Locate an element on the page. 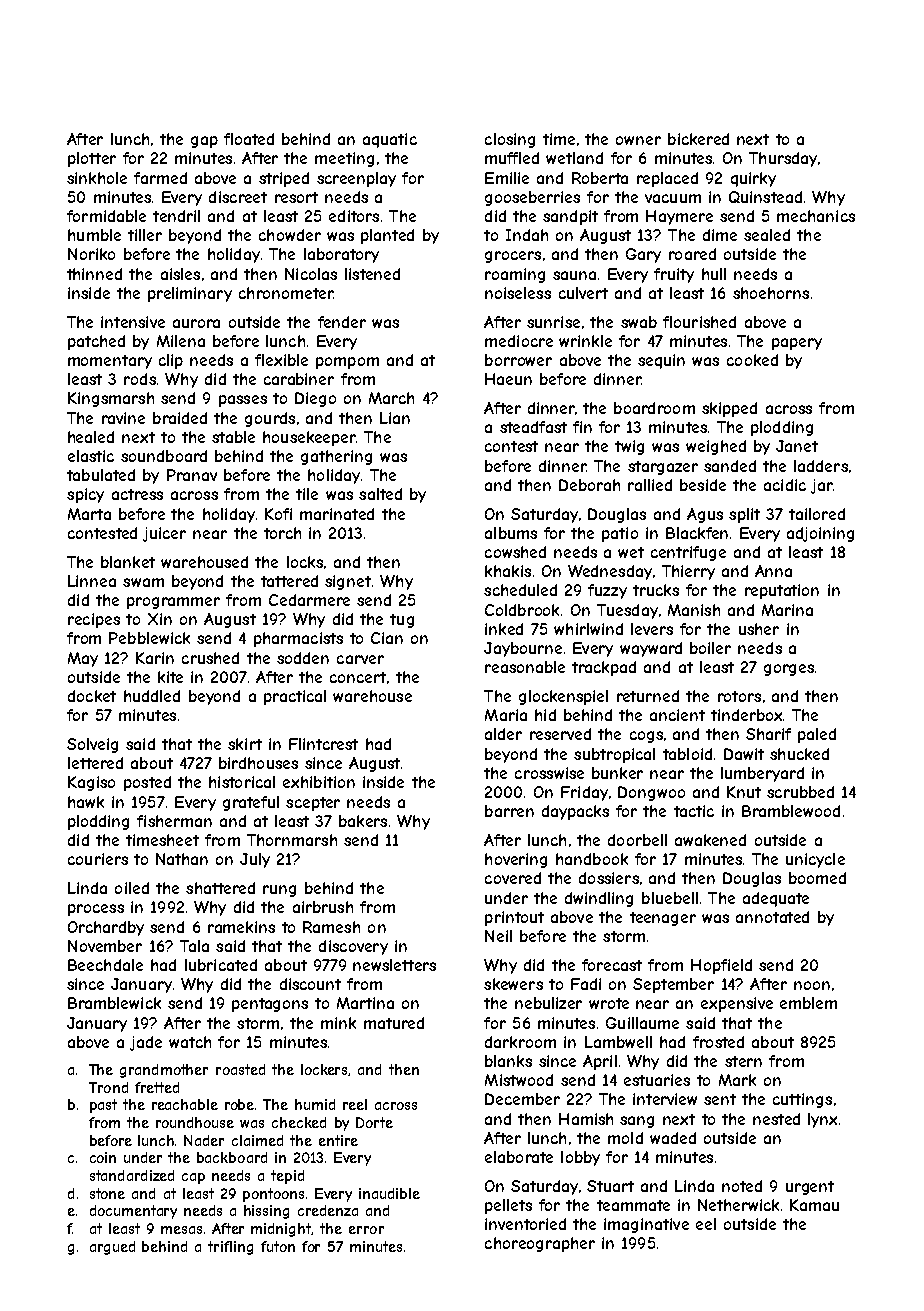 This page has height=1311, width=924. grateful is located at coordinates (251, 803).
